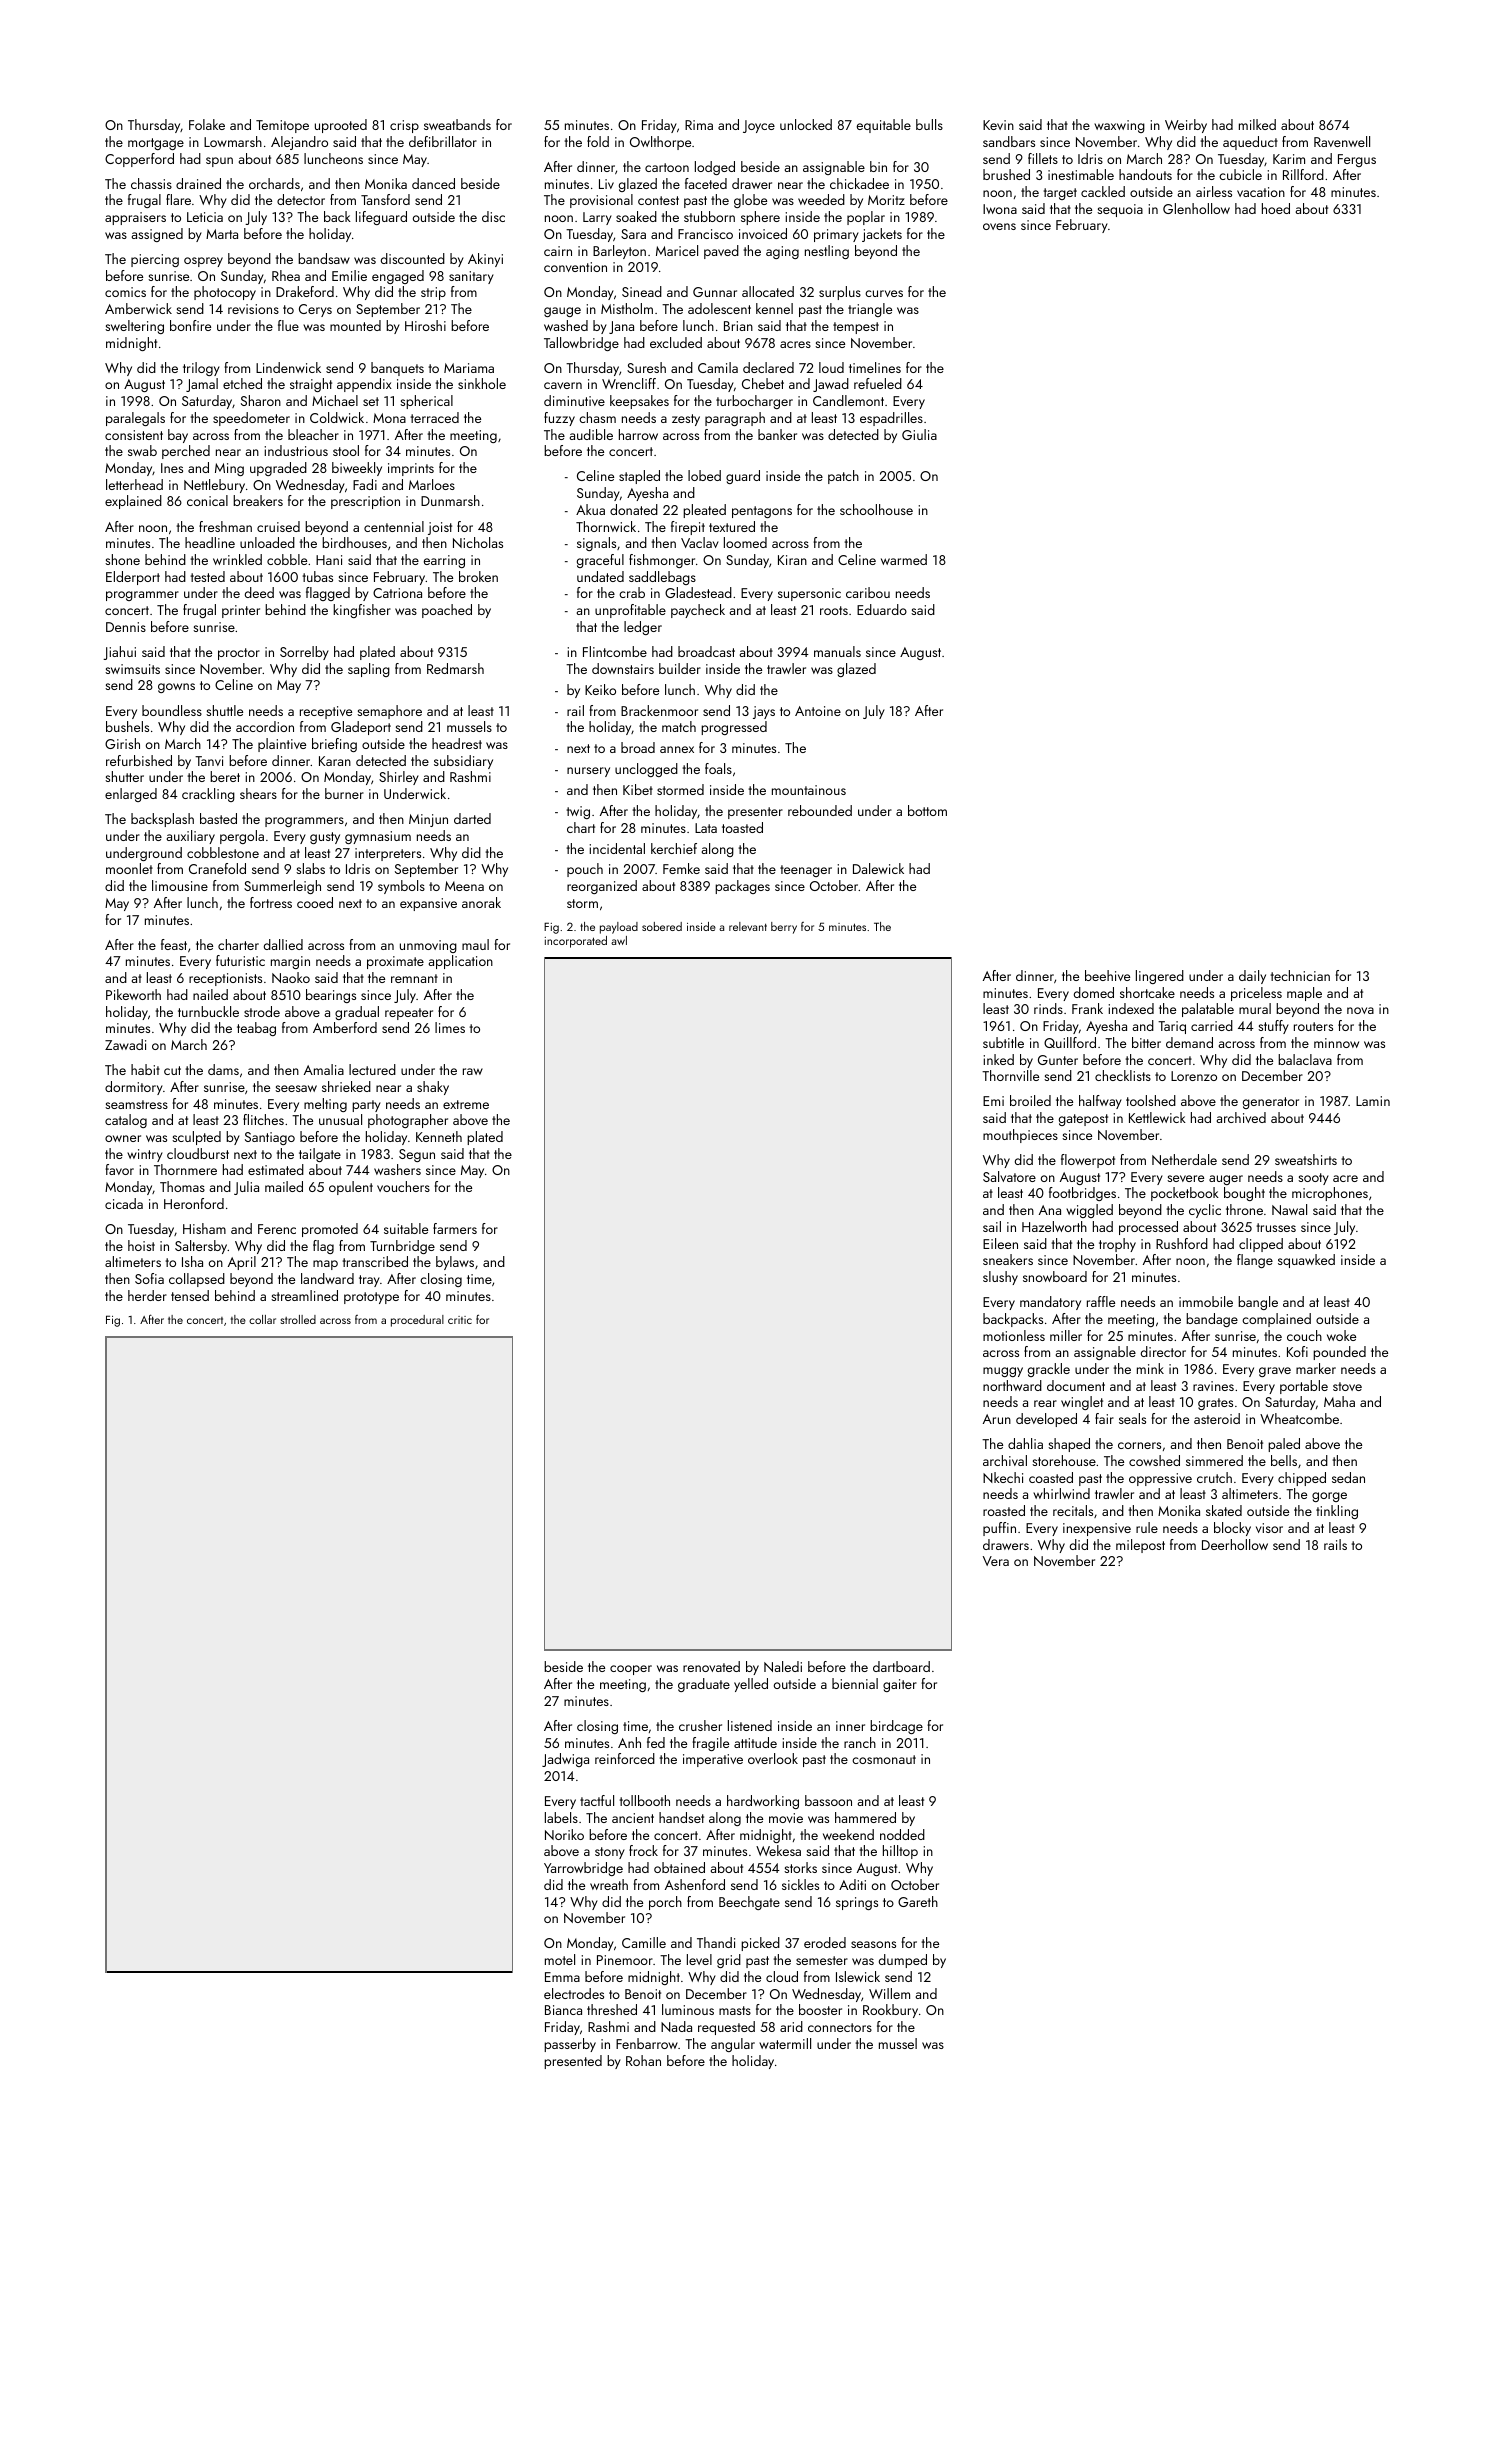  What do you see at coordinates (560, 1959) in the image?
I see `motel` at bounding box center [560, 1959].
